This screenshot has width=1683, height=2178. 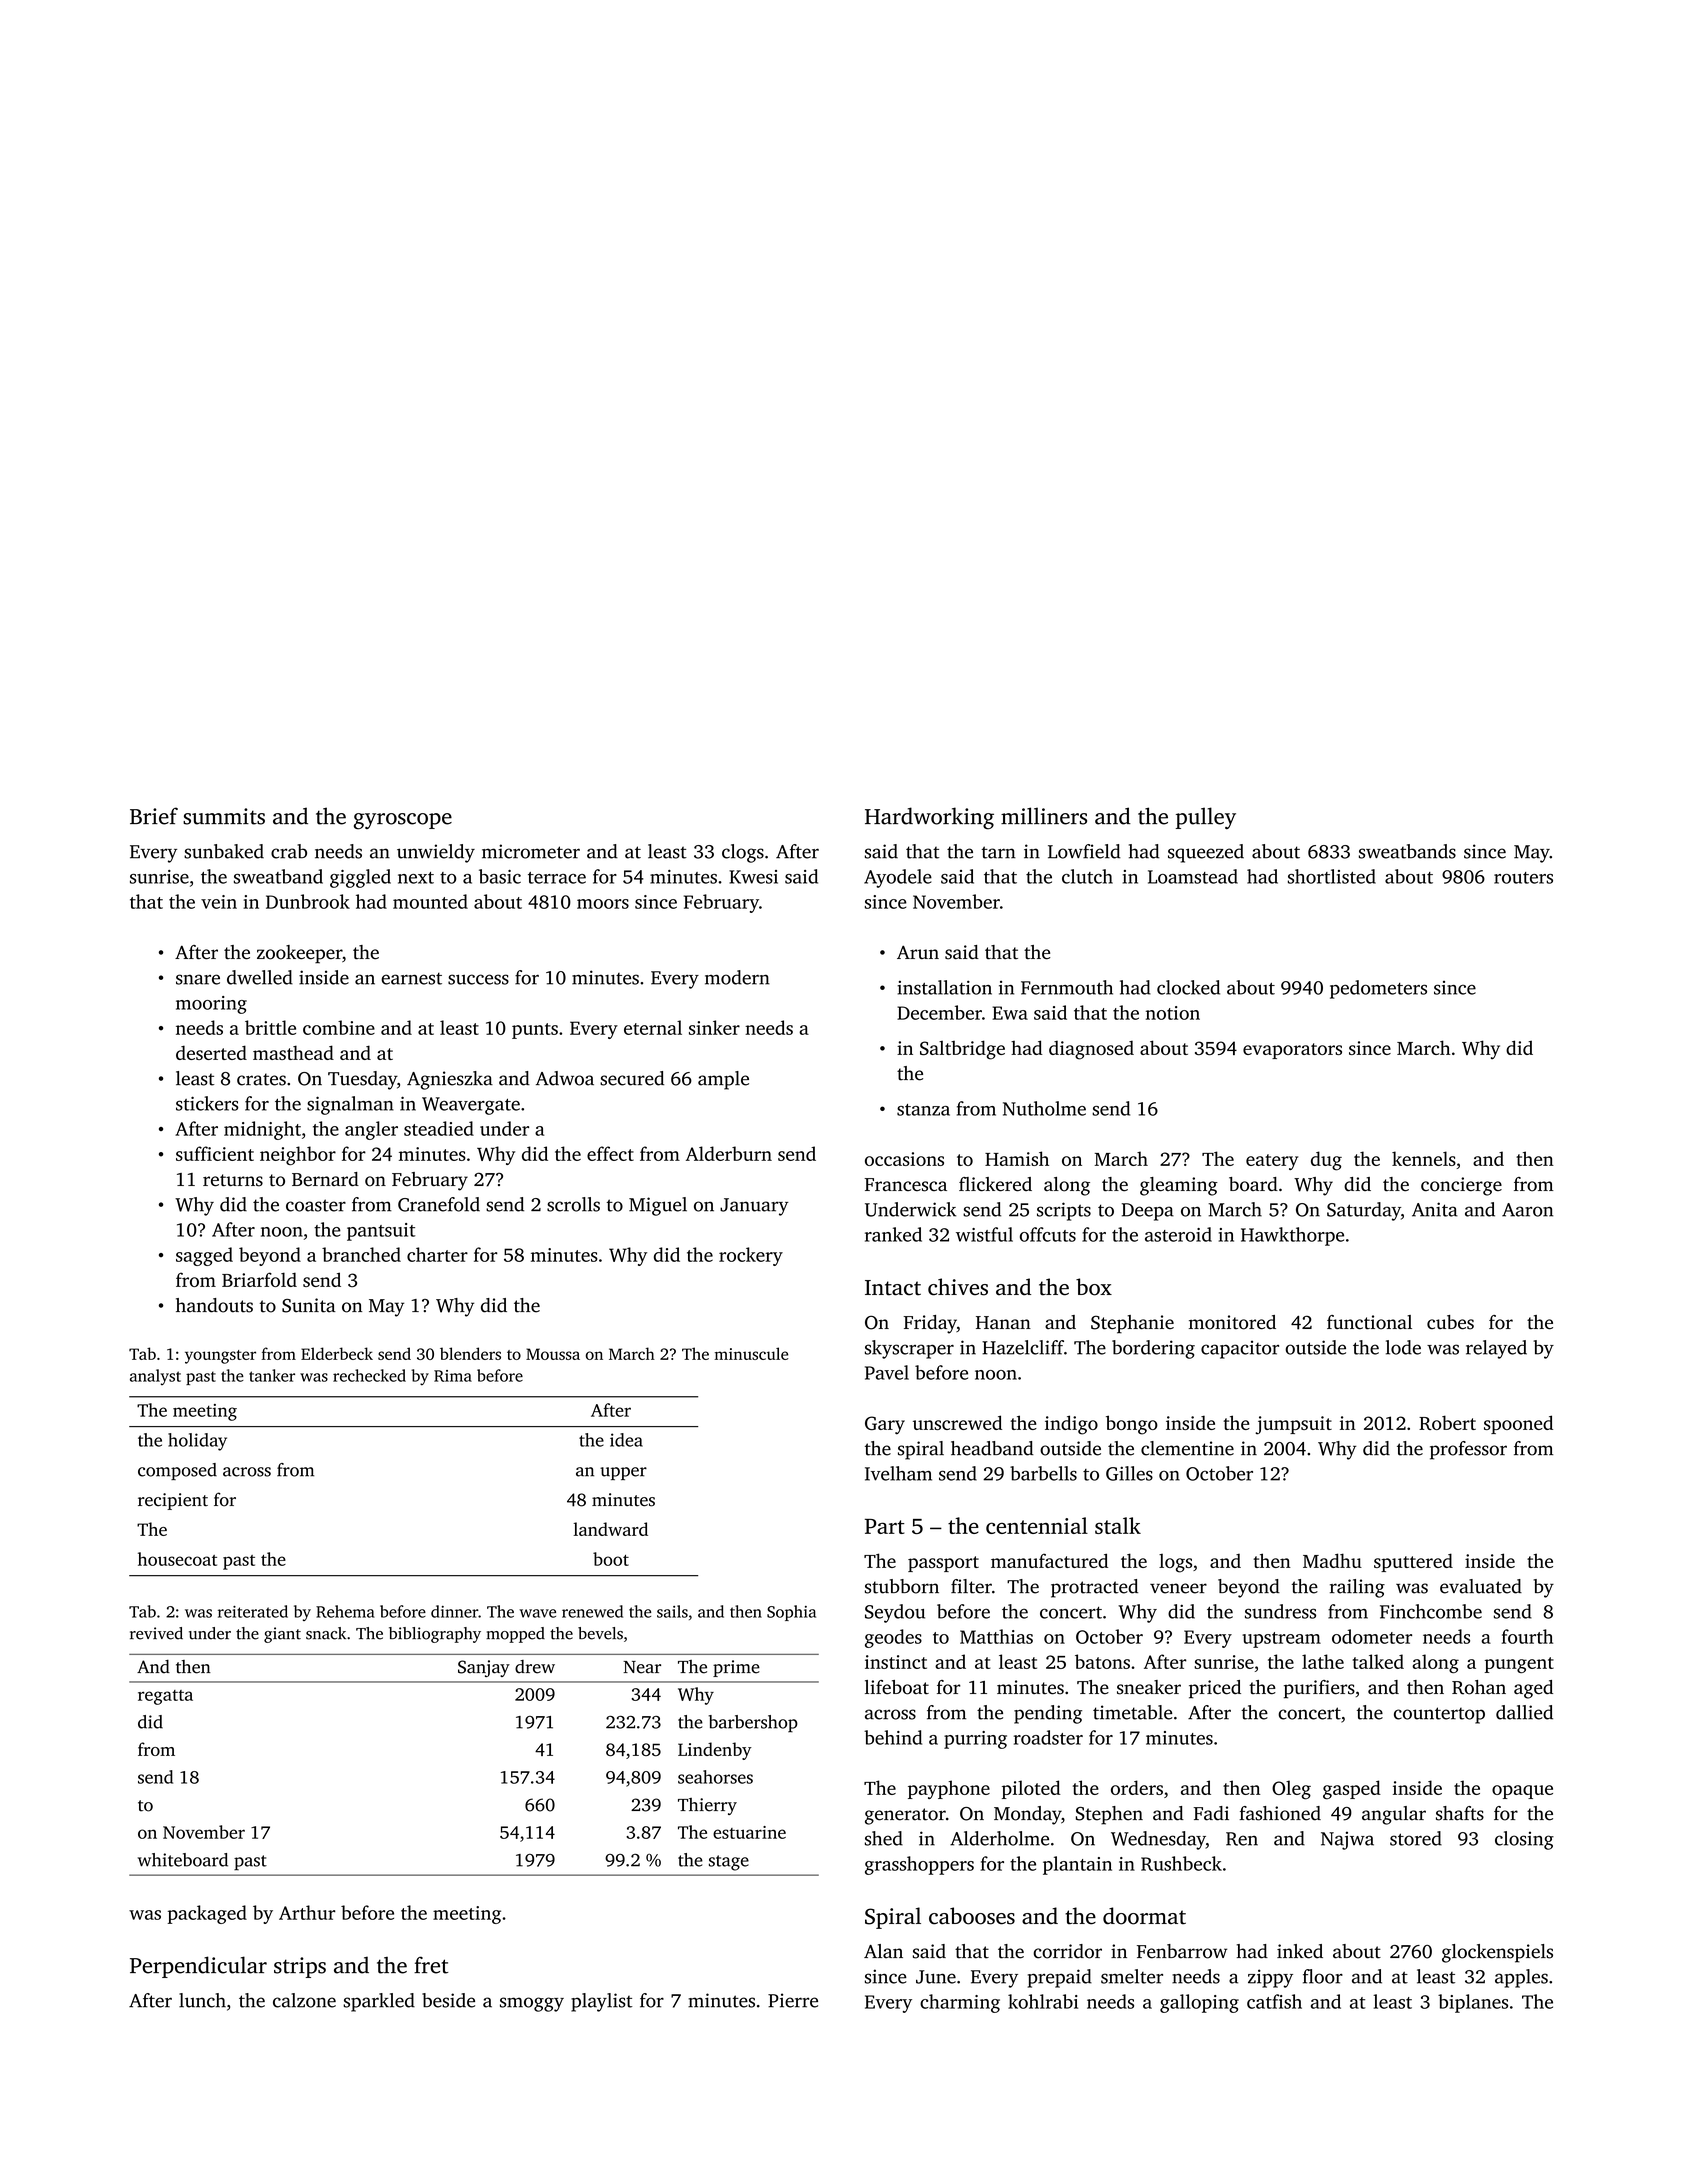 What do you see at coordinates (253, 1611) in the screenshot?
I see `reiterated` at bounding box center [253, 1611].
